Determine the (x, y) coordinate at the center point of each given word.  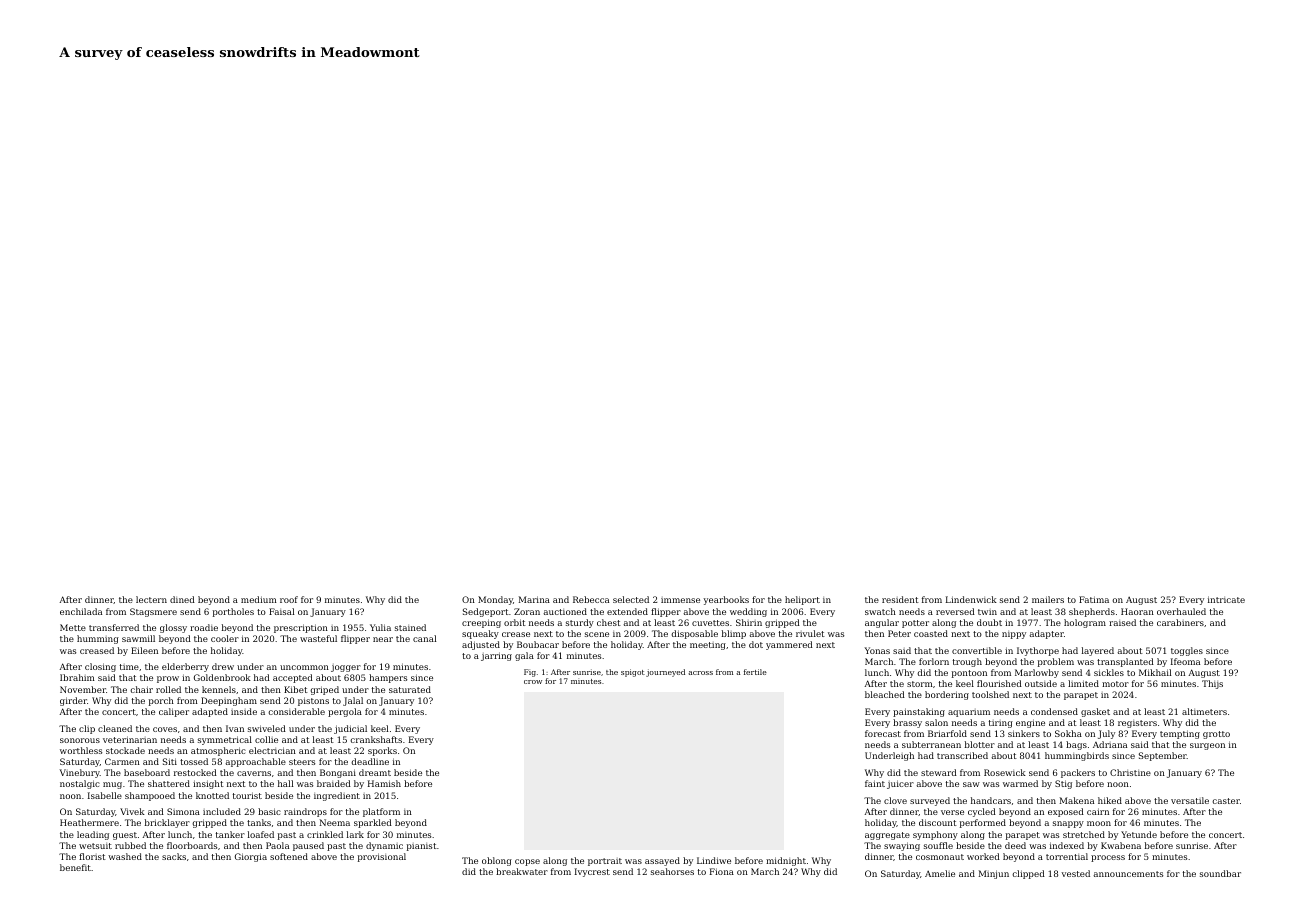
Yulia (380, 627)
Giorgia (251, 857)
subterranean (931, 744)
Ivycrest (592, 872)
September (1163, 756)
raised (1122, 622)
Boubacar (538, 644)
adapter (1046, 634)
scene (597, 634)
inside (244, 711)
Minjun (994, 874)
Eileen (144, 650)
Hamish (384, 783)
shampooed (150, 796)
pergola (345, 712)
